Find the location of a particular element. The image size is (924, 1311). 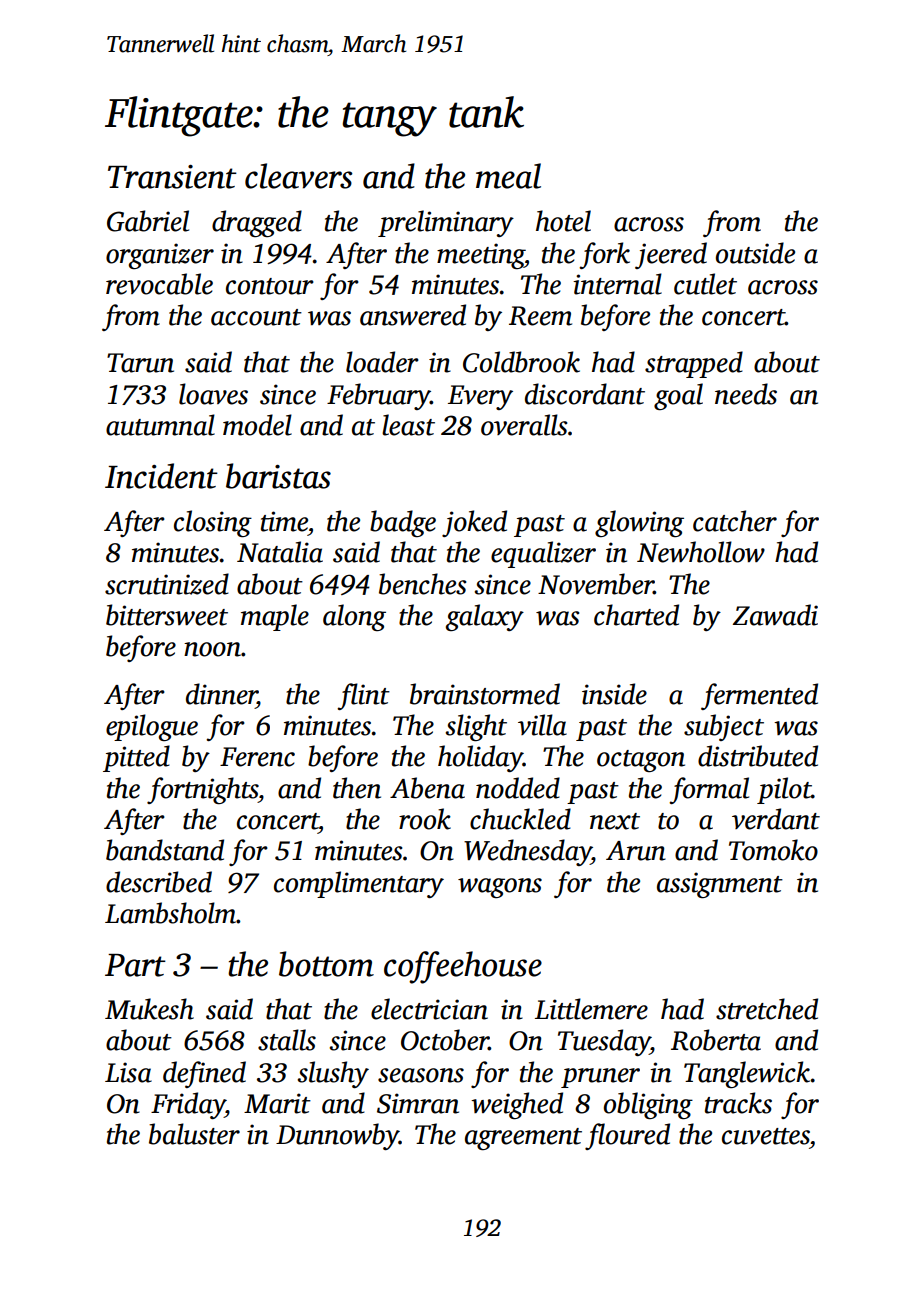

catcher is located at coordinates (735, 521).
